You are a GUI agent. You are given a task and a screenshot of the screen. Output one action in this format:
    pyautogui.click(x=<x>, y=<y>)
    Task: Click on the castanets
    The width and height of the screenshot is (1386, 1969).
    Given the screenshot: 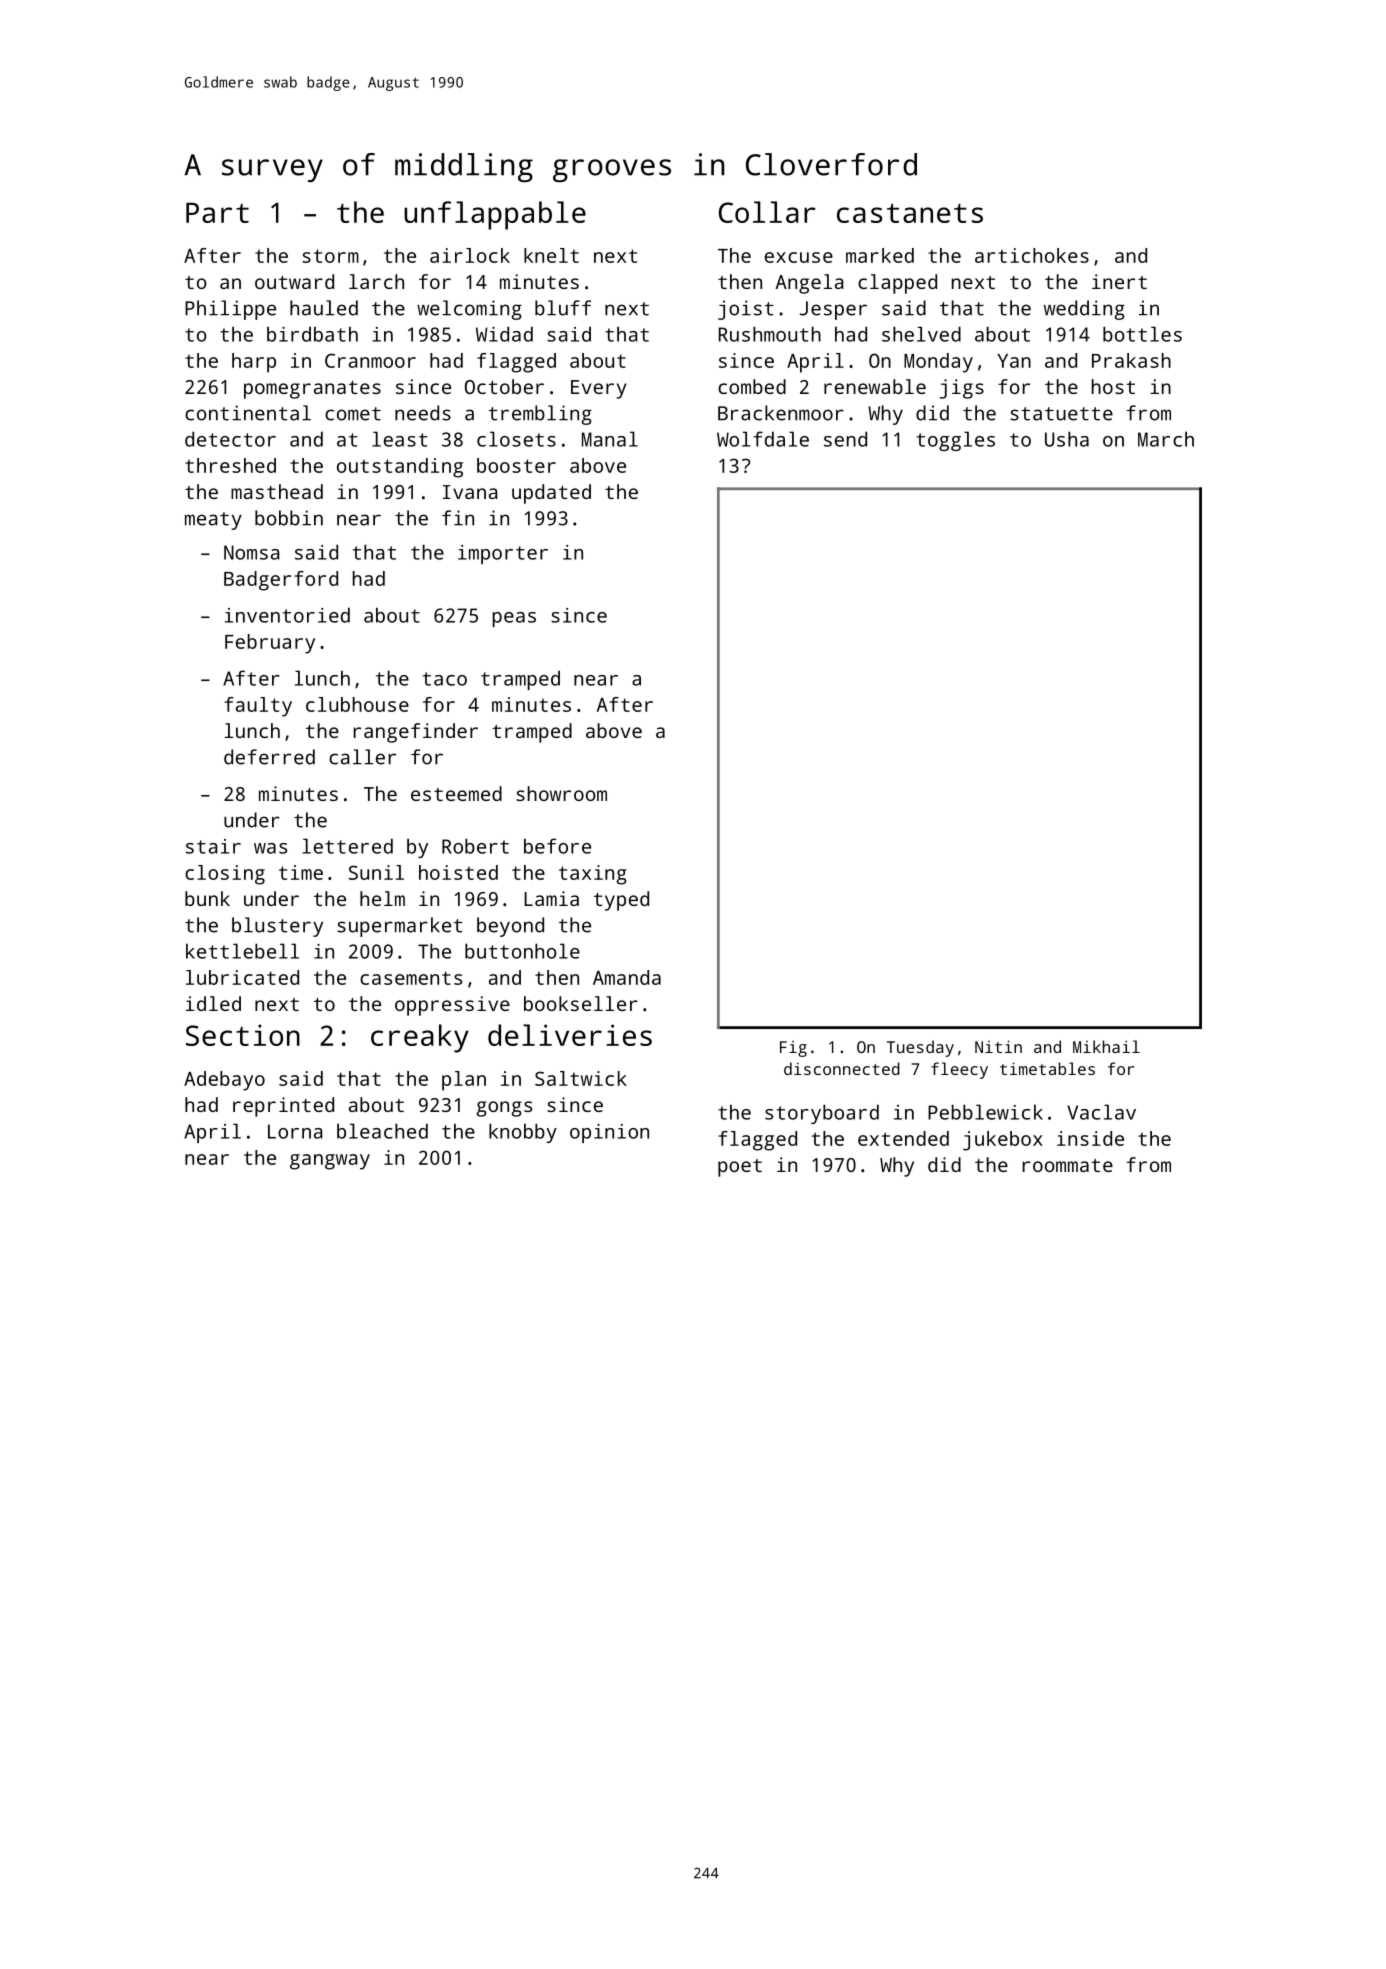 What is the action you would take?
    pyautogui.click(x=910, y=213)
